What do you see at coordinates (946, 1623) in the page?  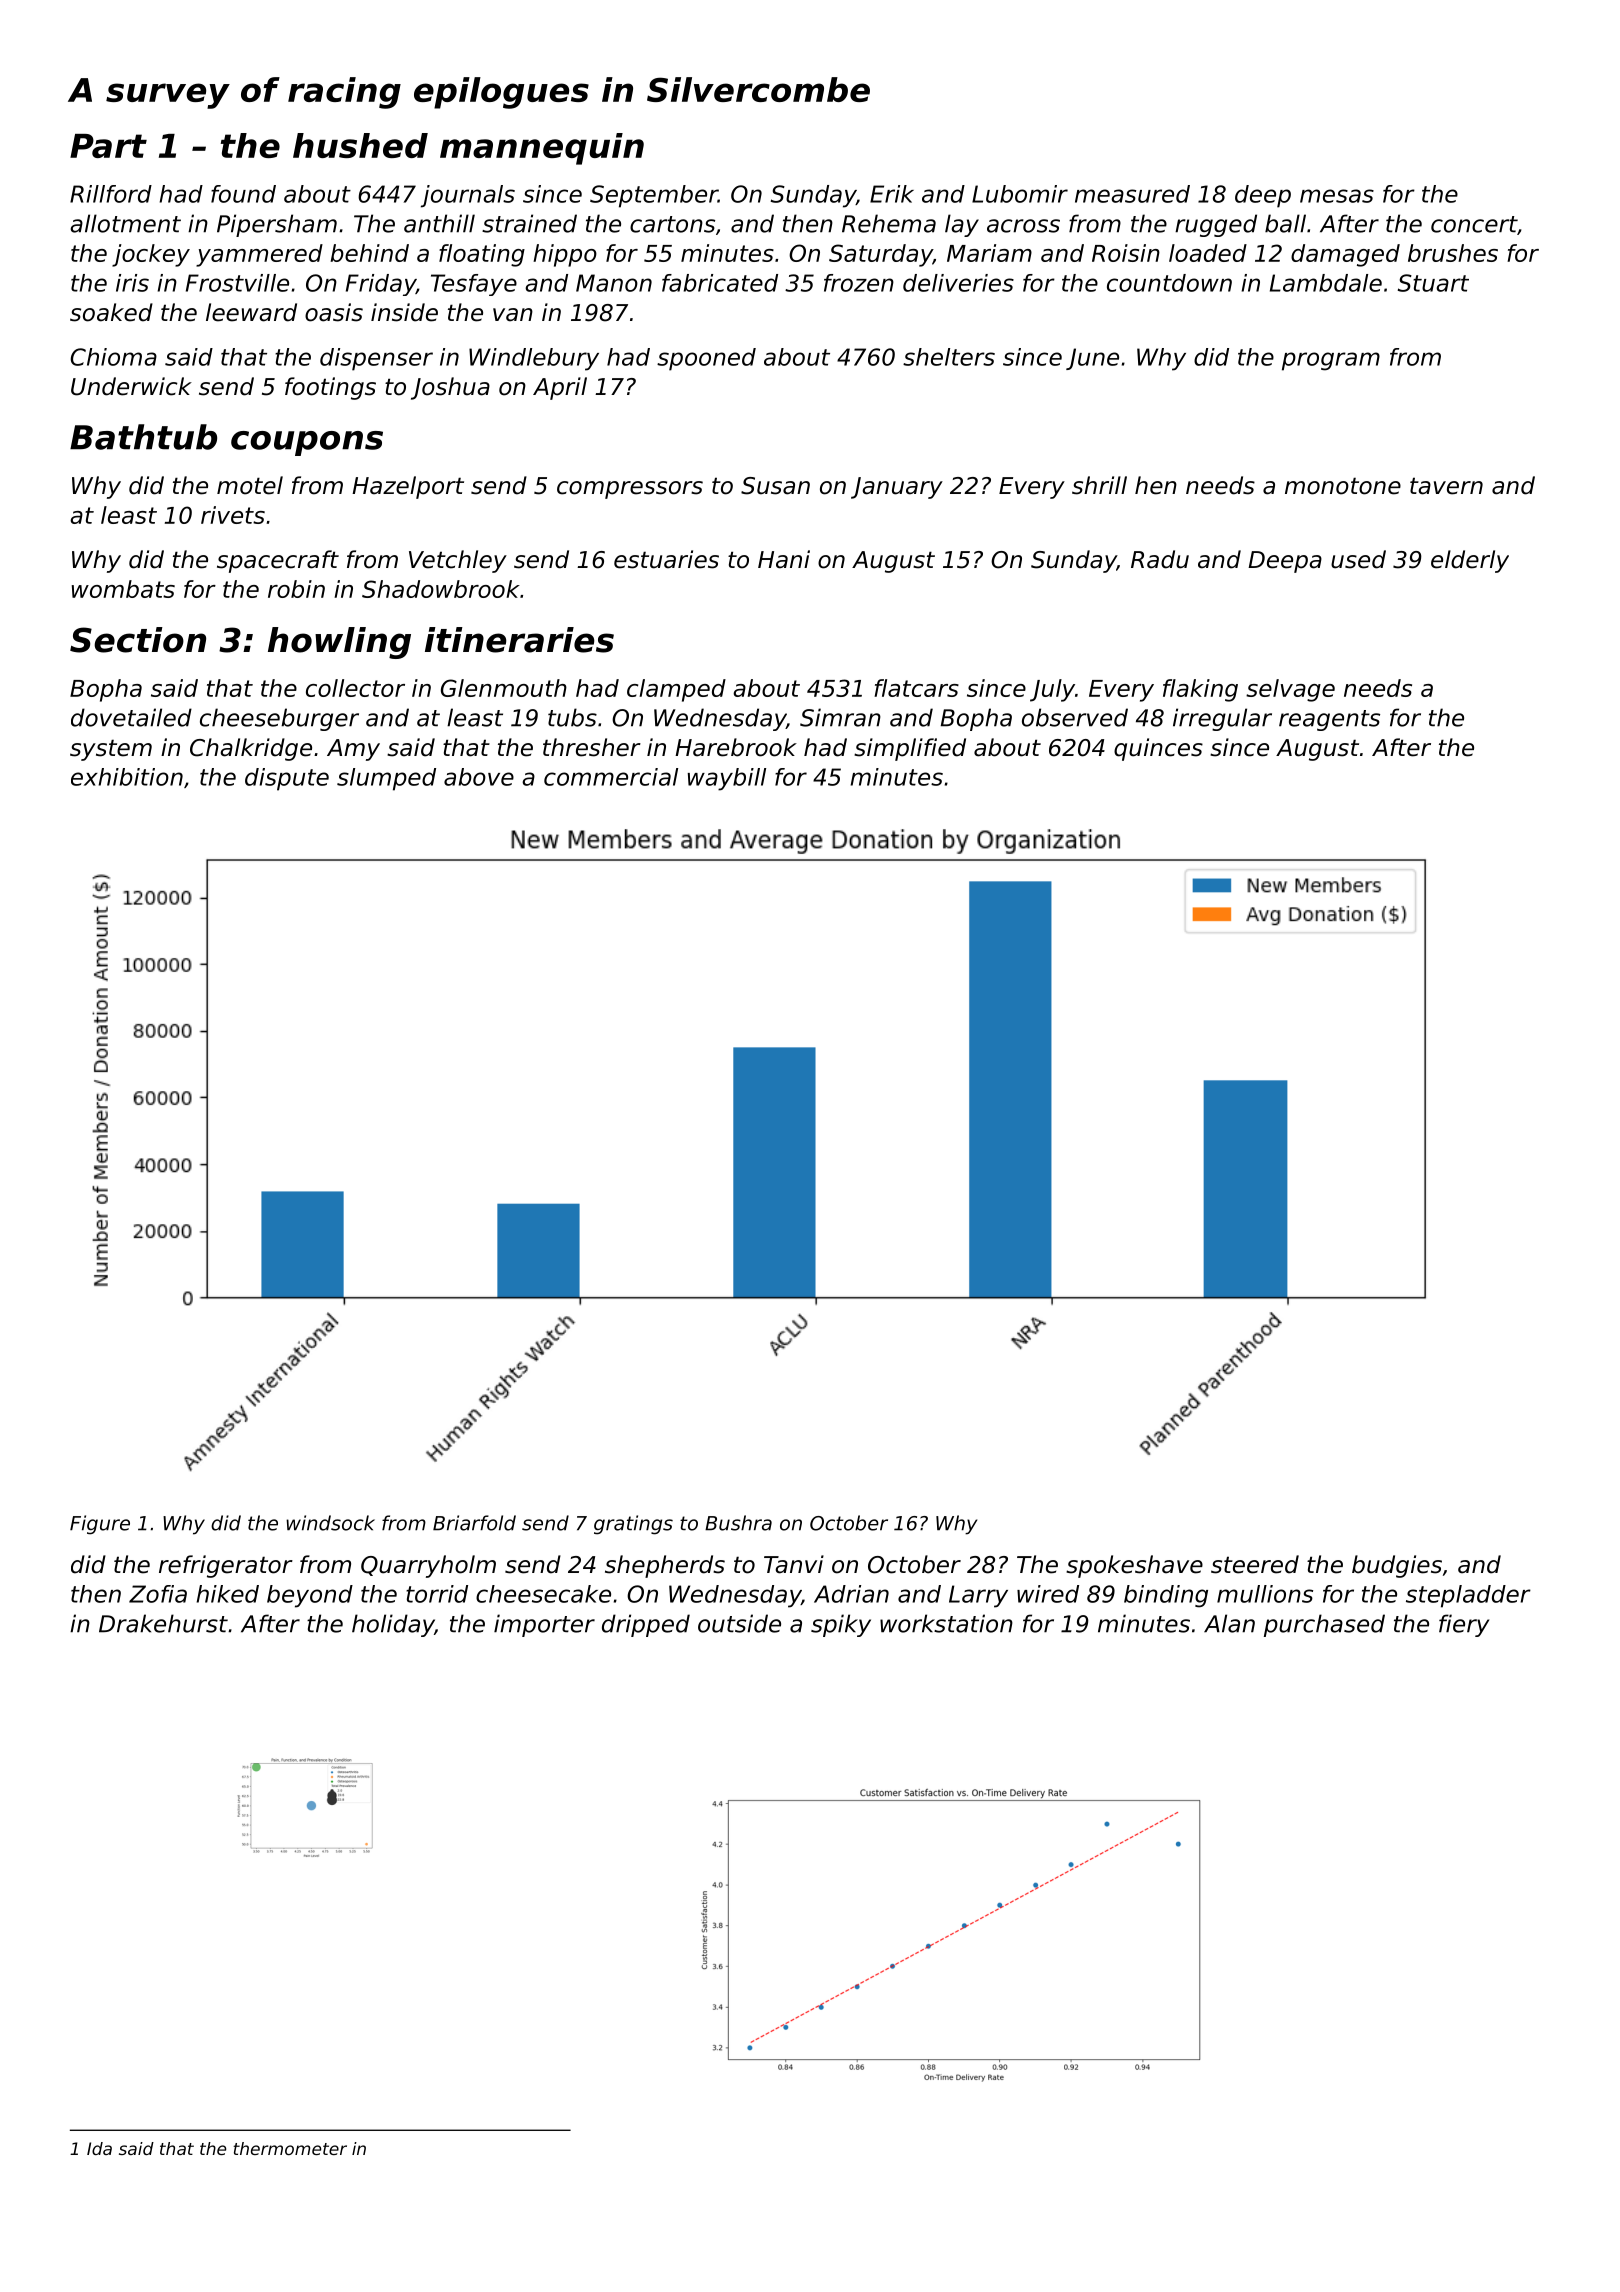 I see `workstation` at bounding box center [946, 1623].
